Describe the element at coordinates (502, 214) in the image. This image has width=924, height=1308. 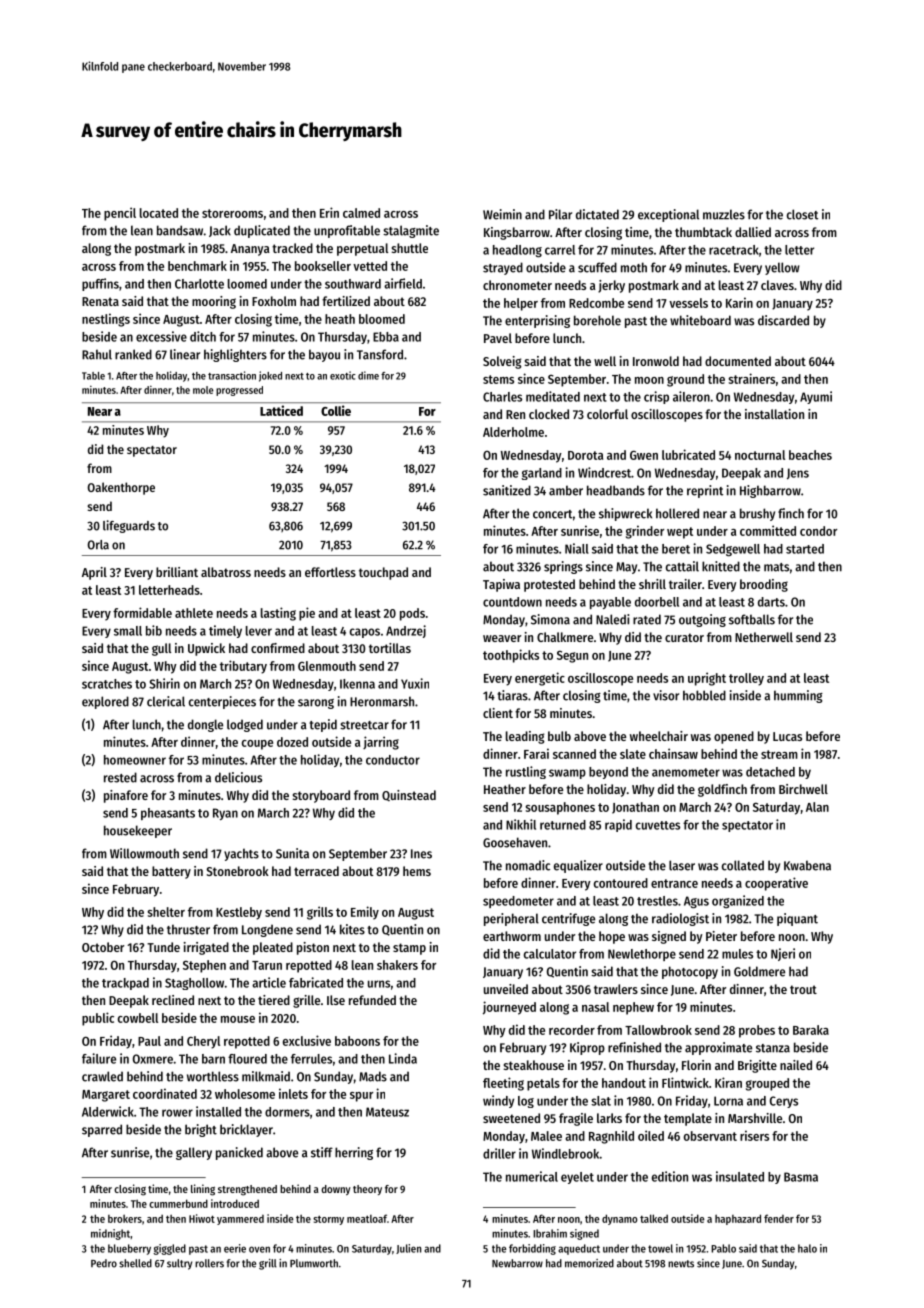
I see `Weimin` at that location.
